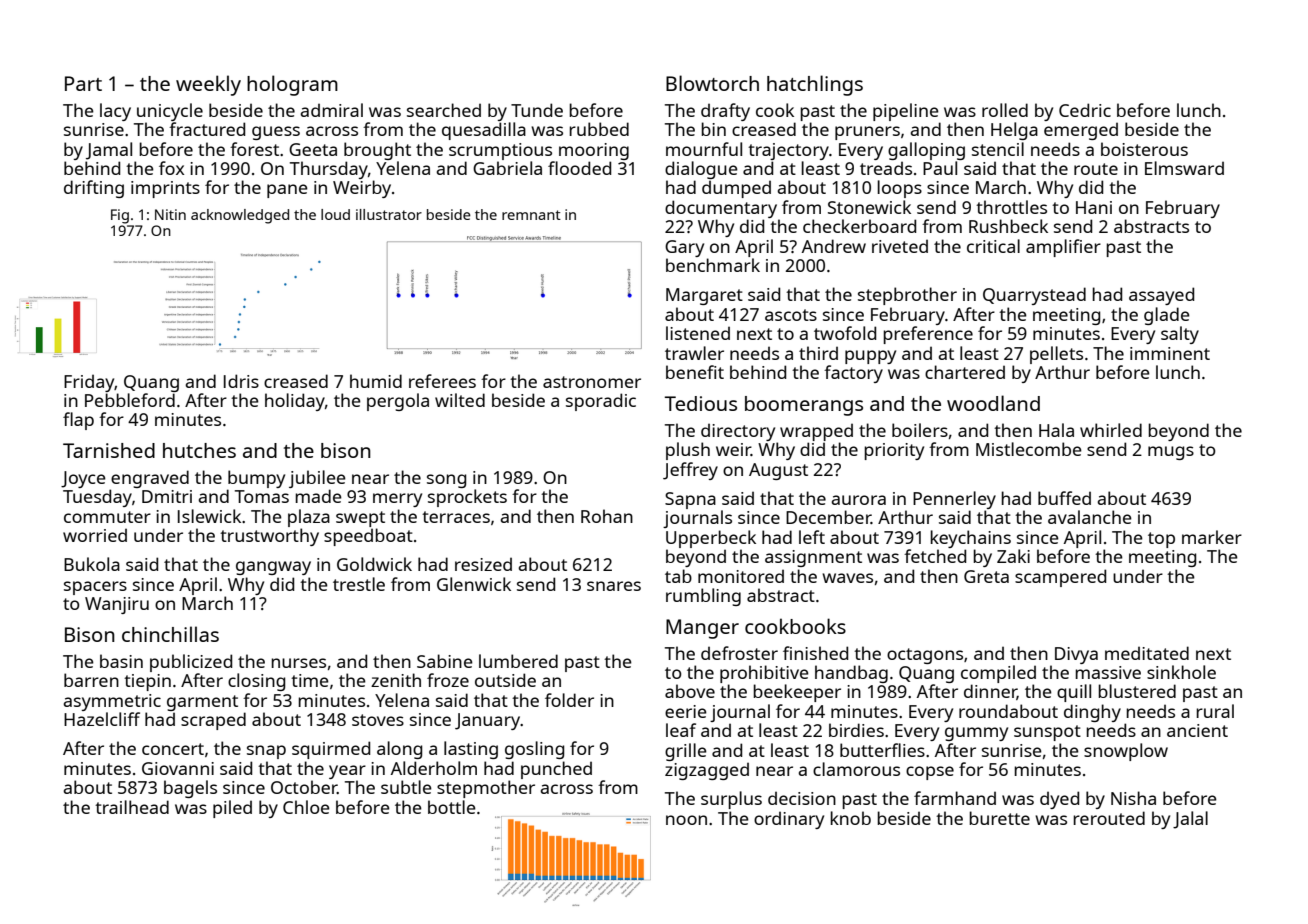 The image size is (1308, 924). I want to click on pellets, so click(1056, 355).
